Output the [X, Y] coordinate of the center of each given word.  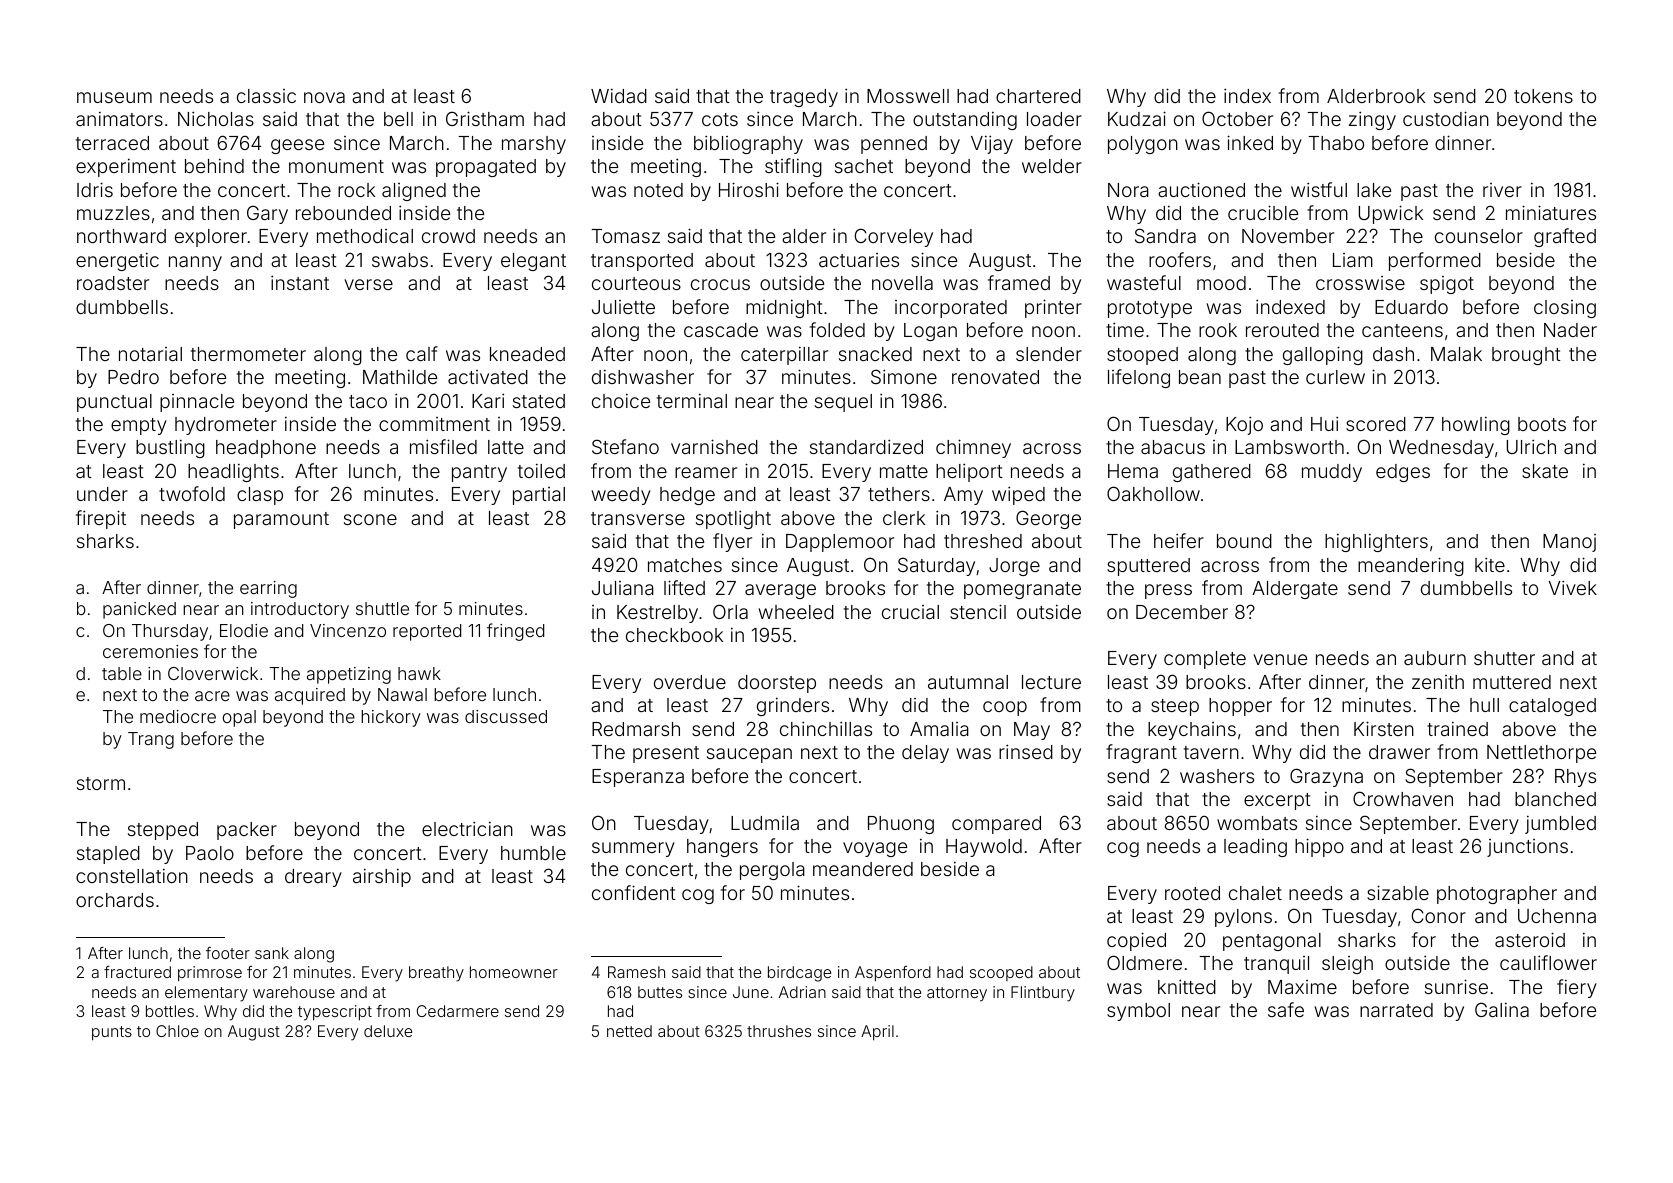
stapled [108, 855]
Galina [1502, 1009]
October [1237, 118]
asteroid [1530, 939]
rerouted [1282, 330]
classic [266, 96]
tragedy [804, 98]
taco [368, 401]
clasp [260, 496]
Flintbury [1043, 994]
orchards [115, 900]
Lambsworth [1289, 447]
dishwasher [643, 376]
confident [634, 892]
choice [621, 400]
